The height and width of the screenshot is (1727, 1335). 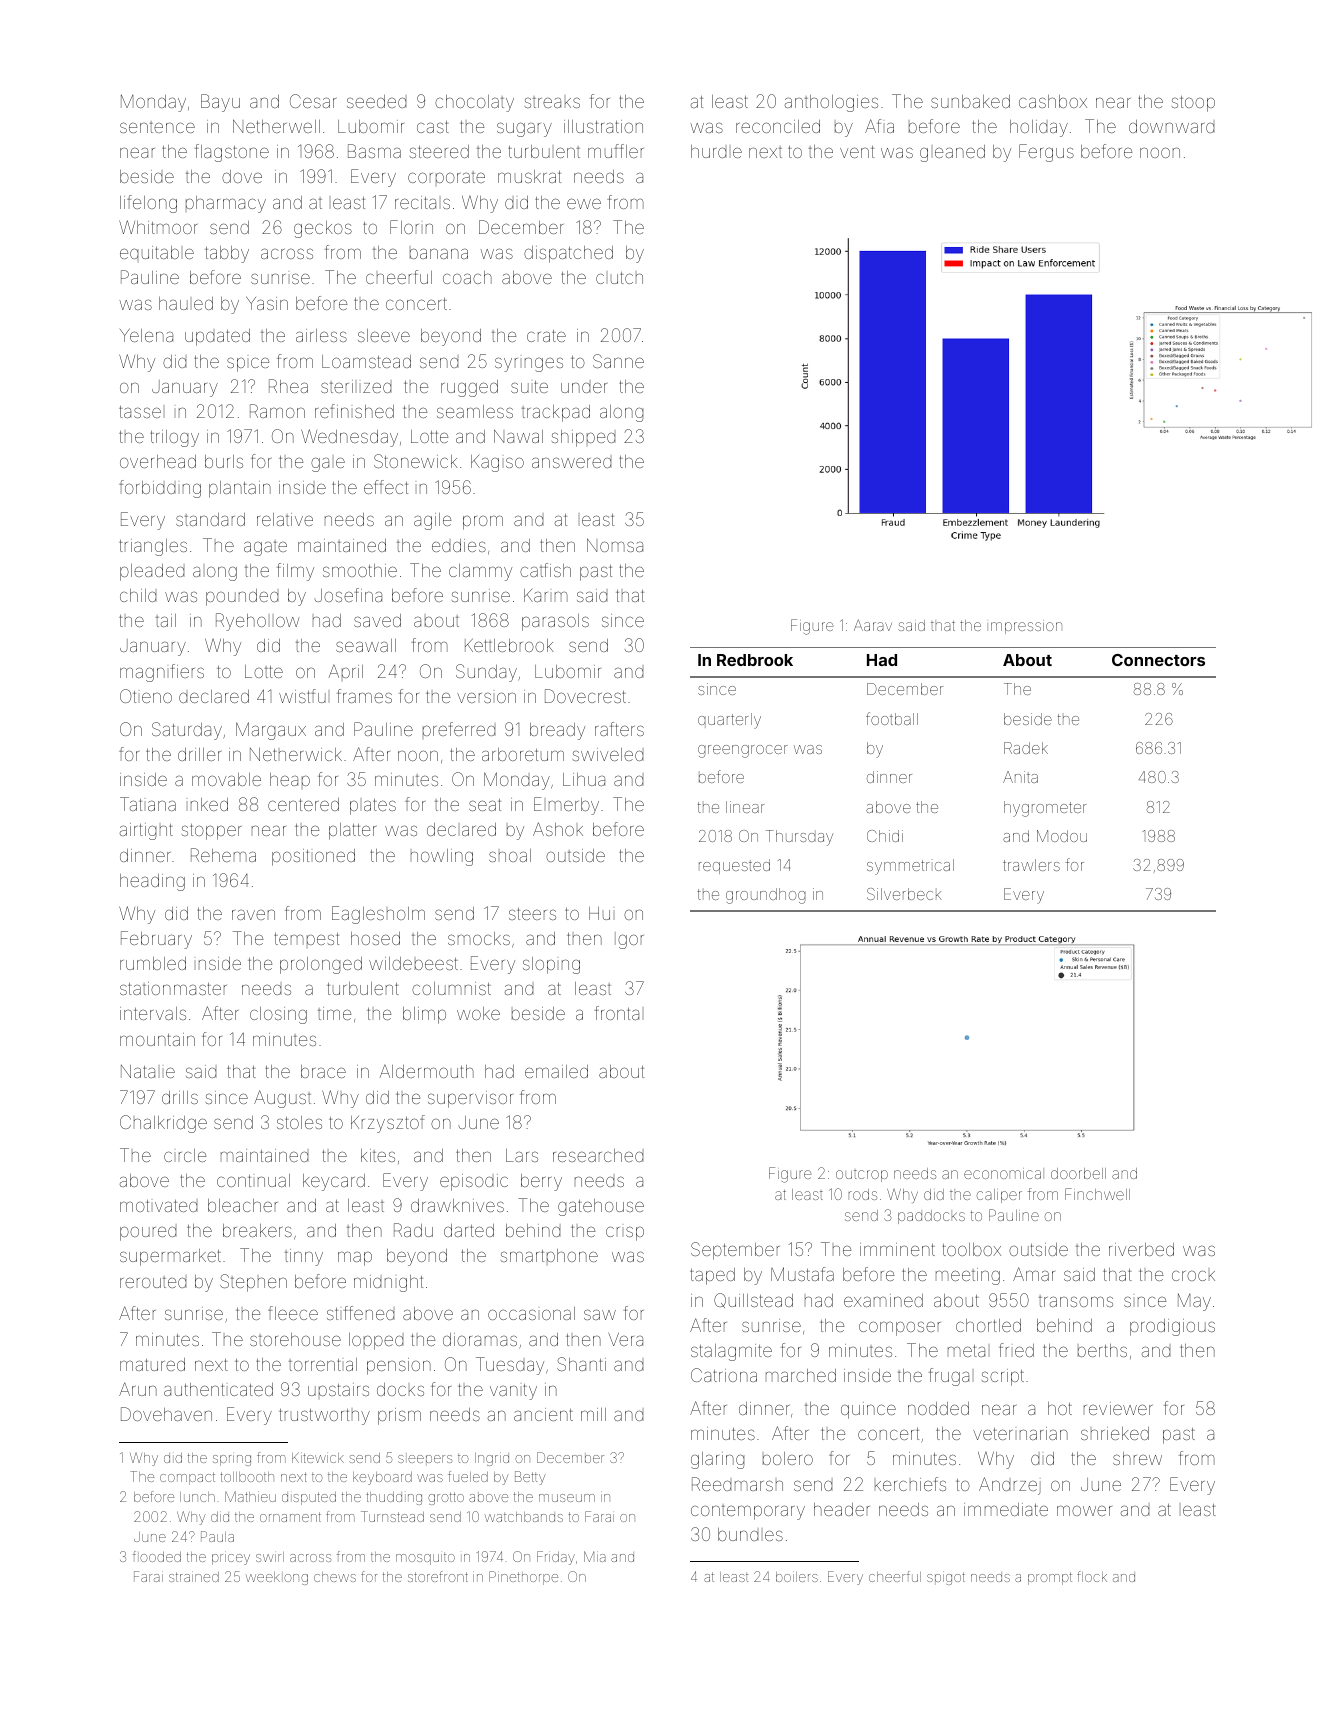 I want to click on steers, so click(x=532, y=914).
